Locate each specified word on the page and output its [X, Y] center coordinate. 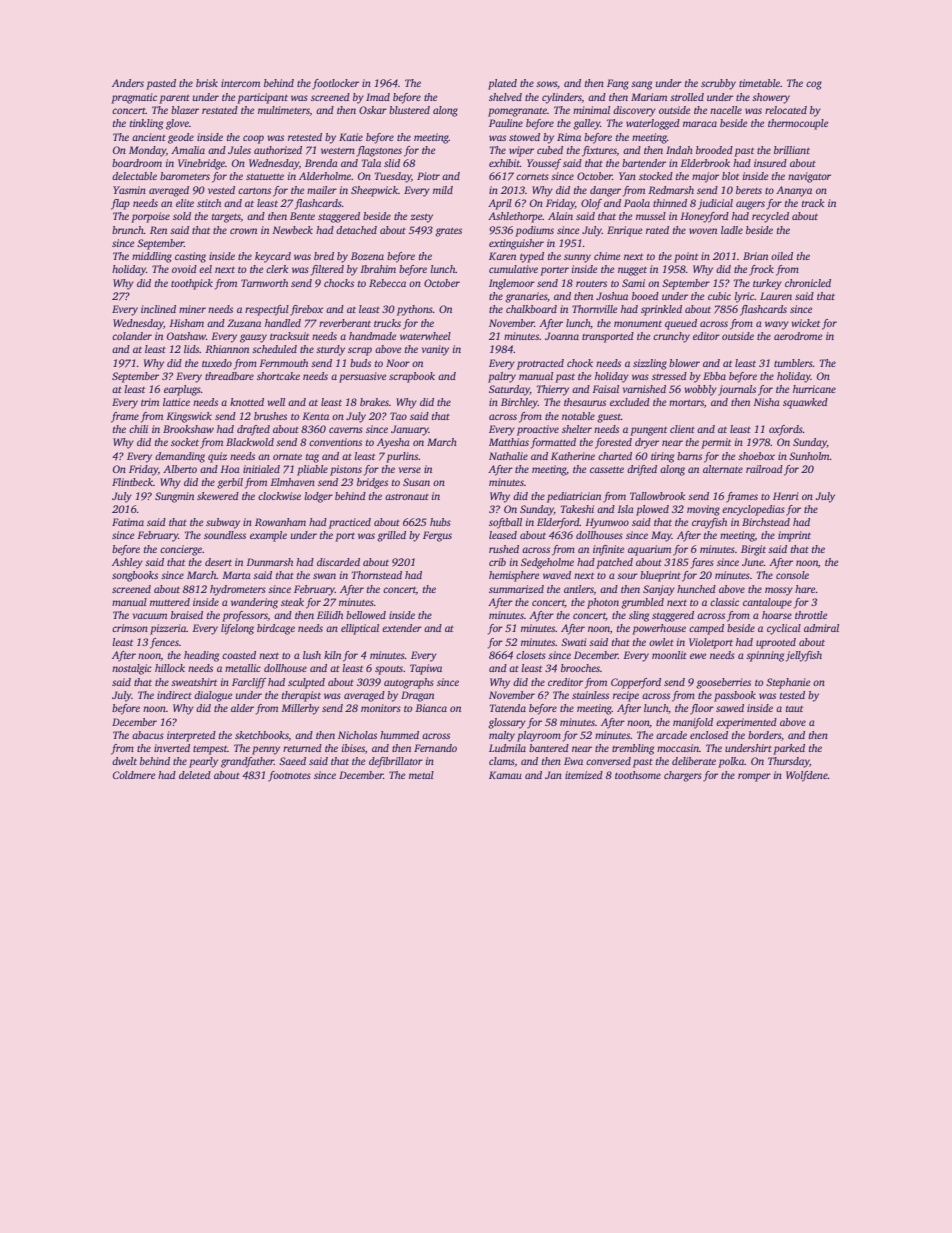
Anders [128, 83]
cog [814, 85]
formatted [553, 443]
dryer [647, 443]
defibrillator [396, 762]
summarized [516, 589]
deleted [195, 775]
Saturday [509, 390]
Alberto [180, 469]
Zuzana [244, 323]
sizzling [650, 364]
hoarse [777, 615]
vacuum [150, 616]
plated [502, 84]
